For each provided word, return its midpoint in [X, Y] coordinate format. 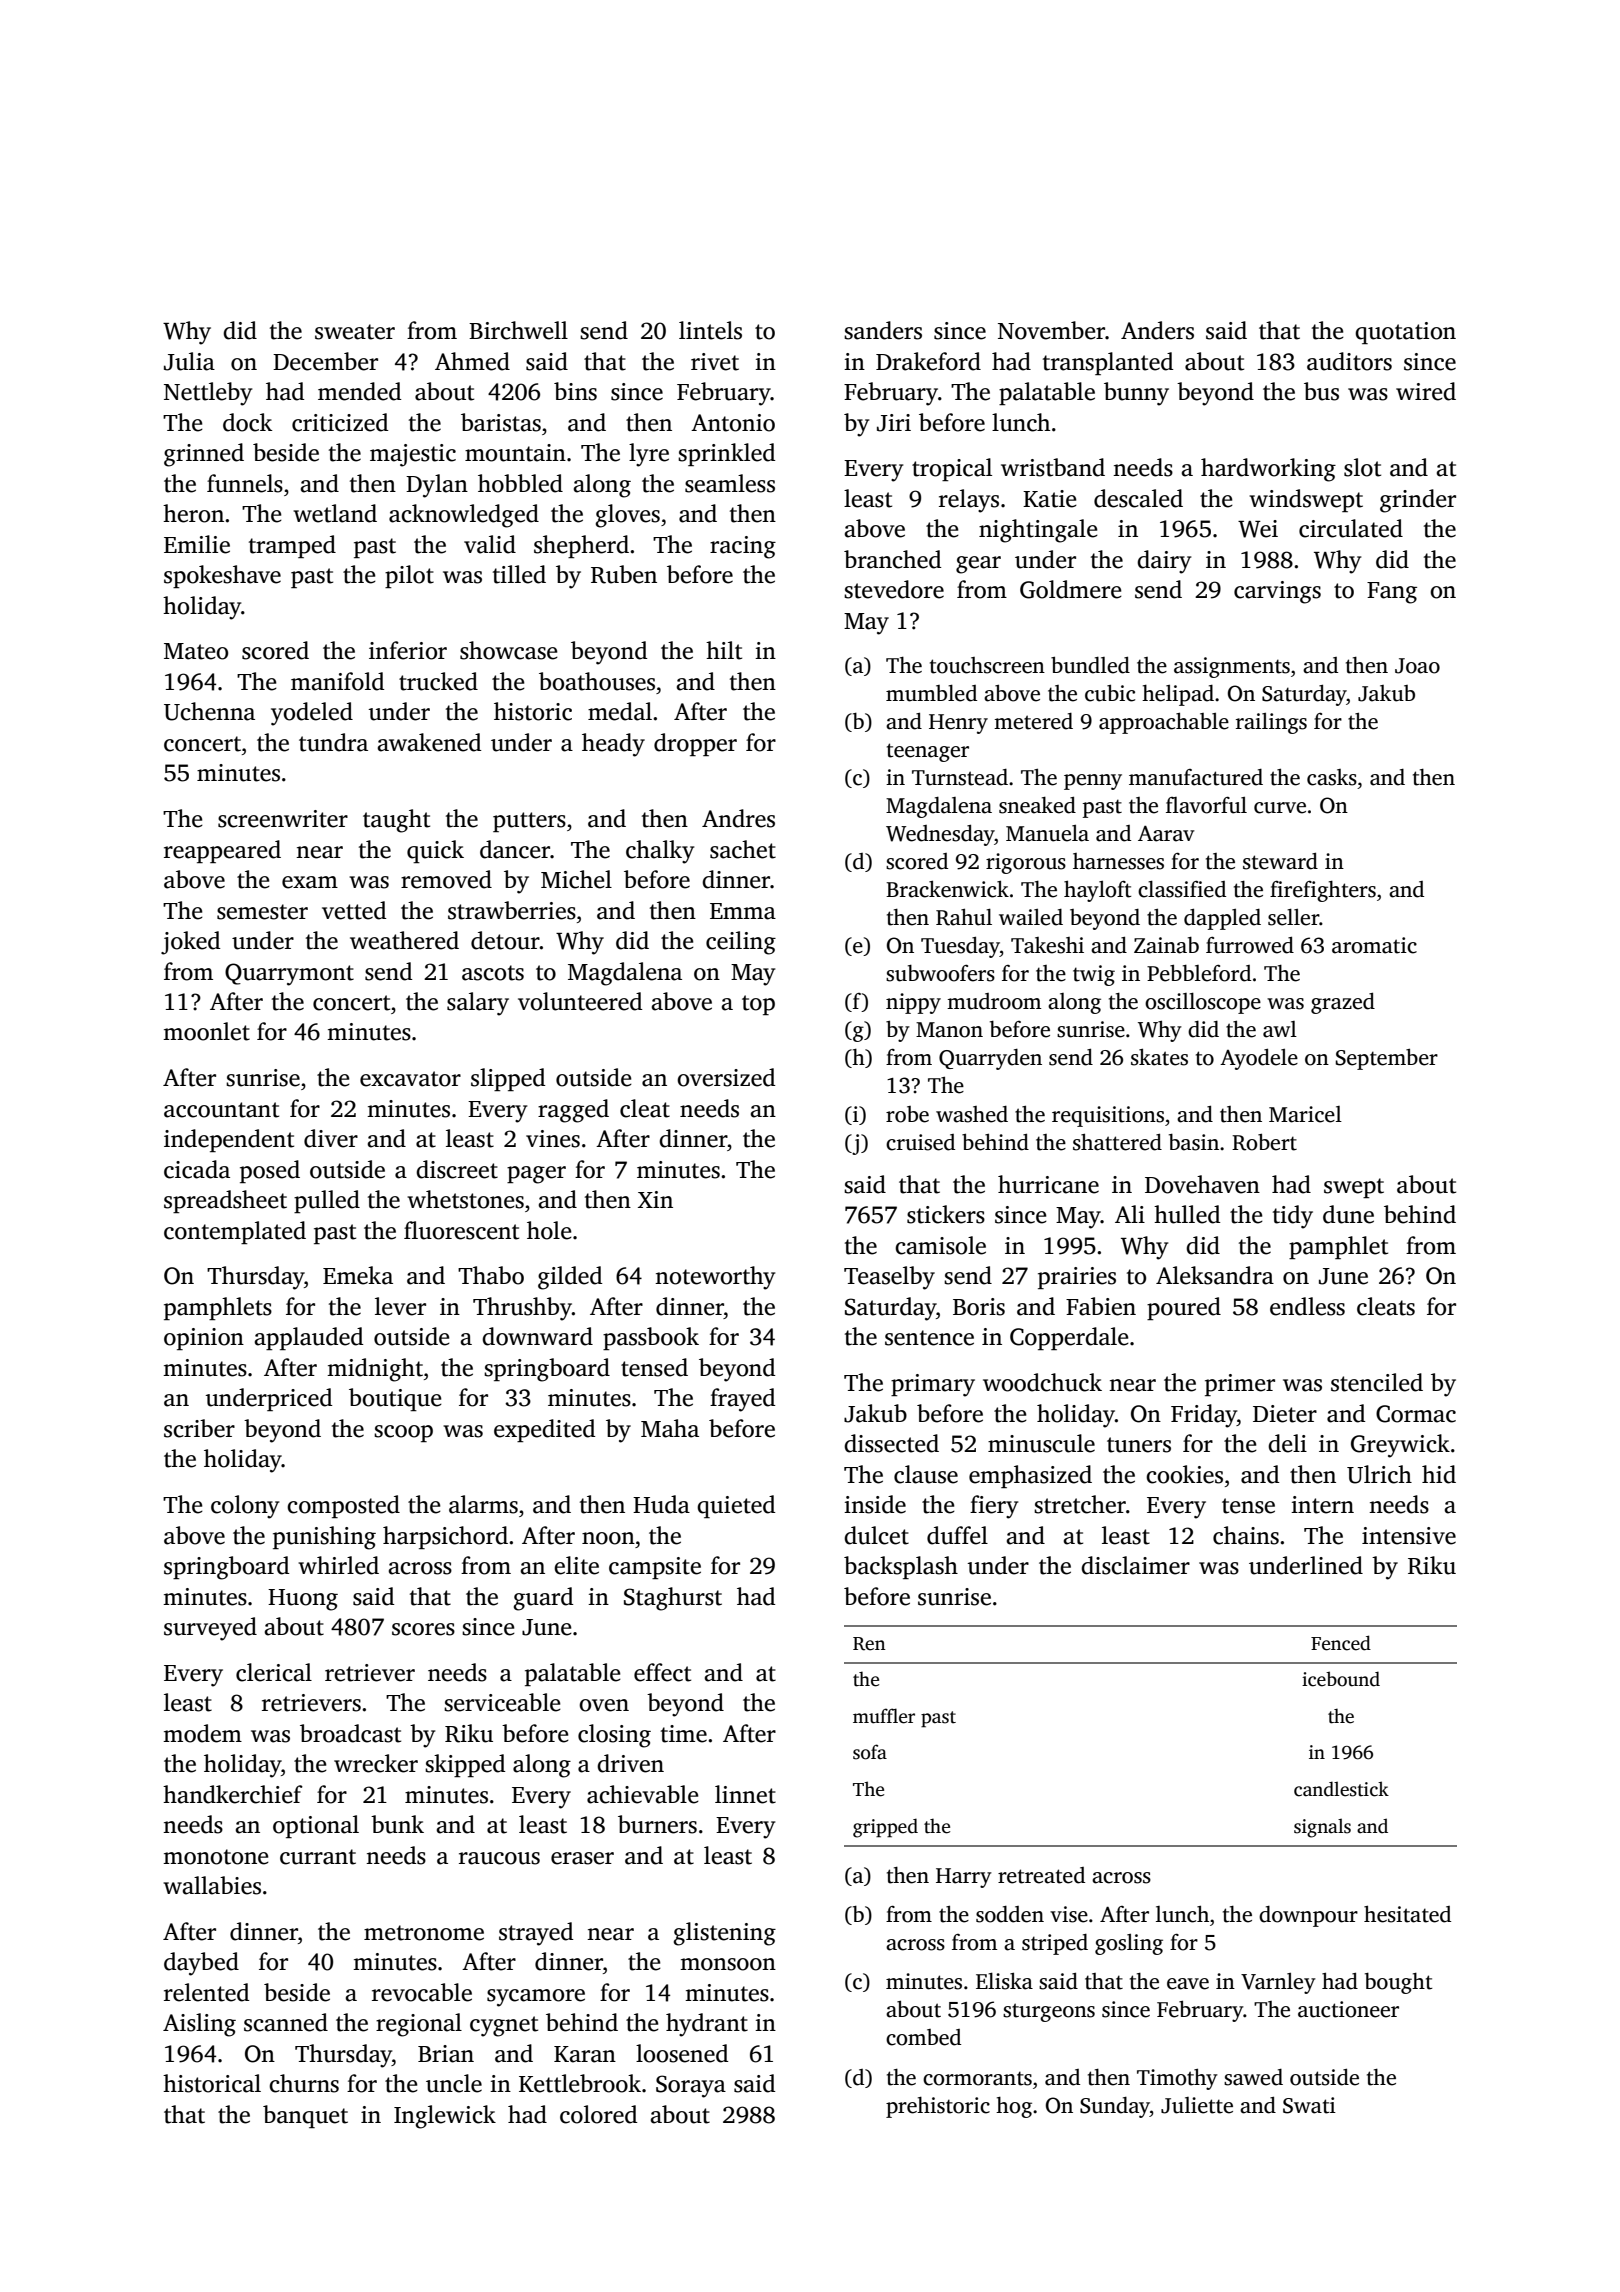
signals [1322, 1828]
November [1051, 330]
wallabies [212, 1885]
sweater [355, 332]
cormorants [977, 2078]
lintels [710, 330]
